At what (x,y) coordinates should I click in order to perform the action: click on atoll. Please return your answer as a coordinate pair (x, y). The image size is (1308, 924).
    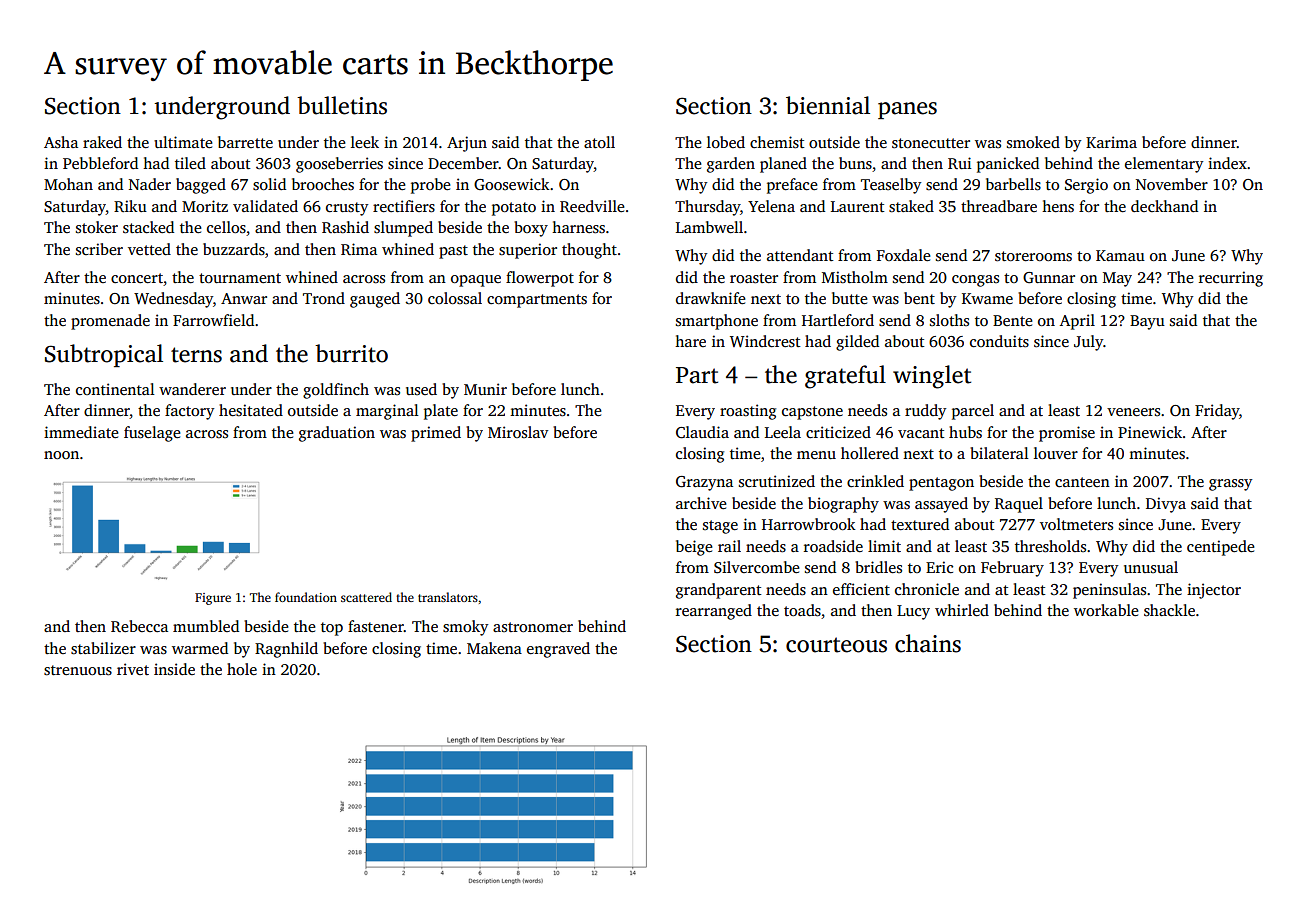
    Looking at the image, I should click on (599, 142).
